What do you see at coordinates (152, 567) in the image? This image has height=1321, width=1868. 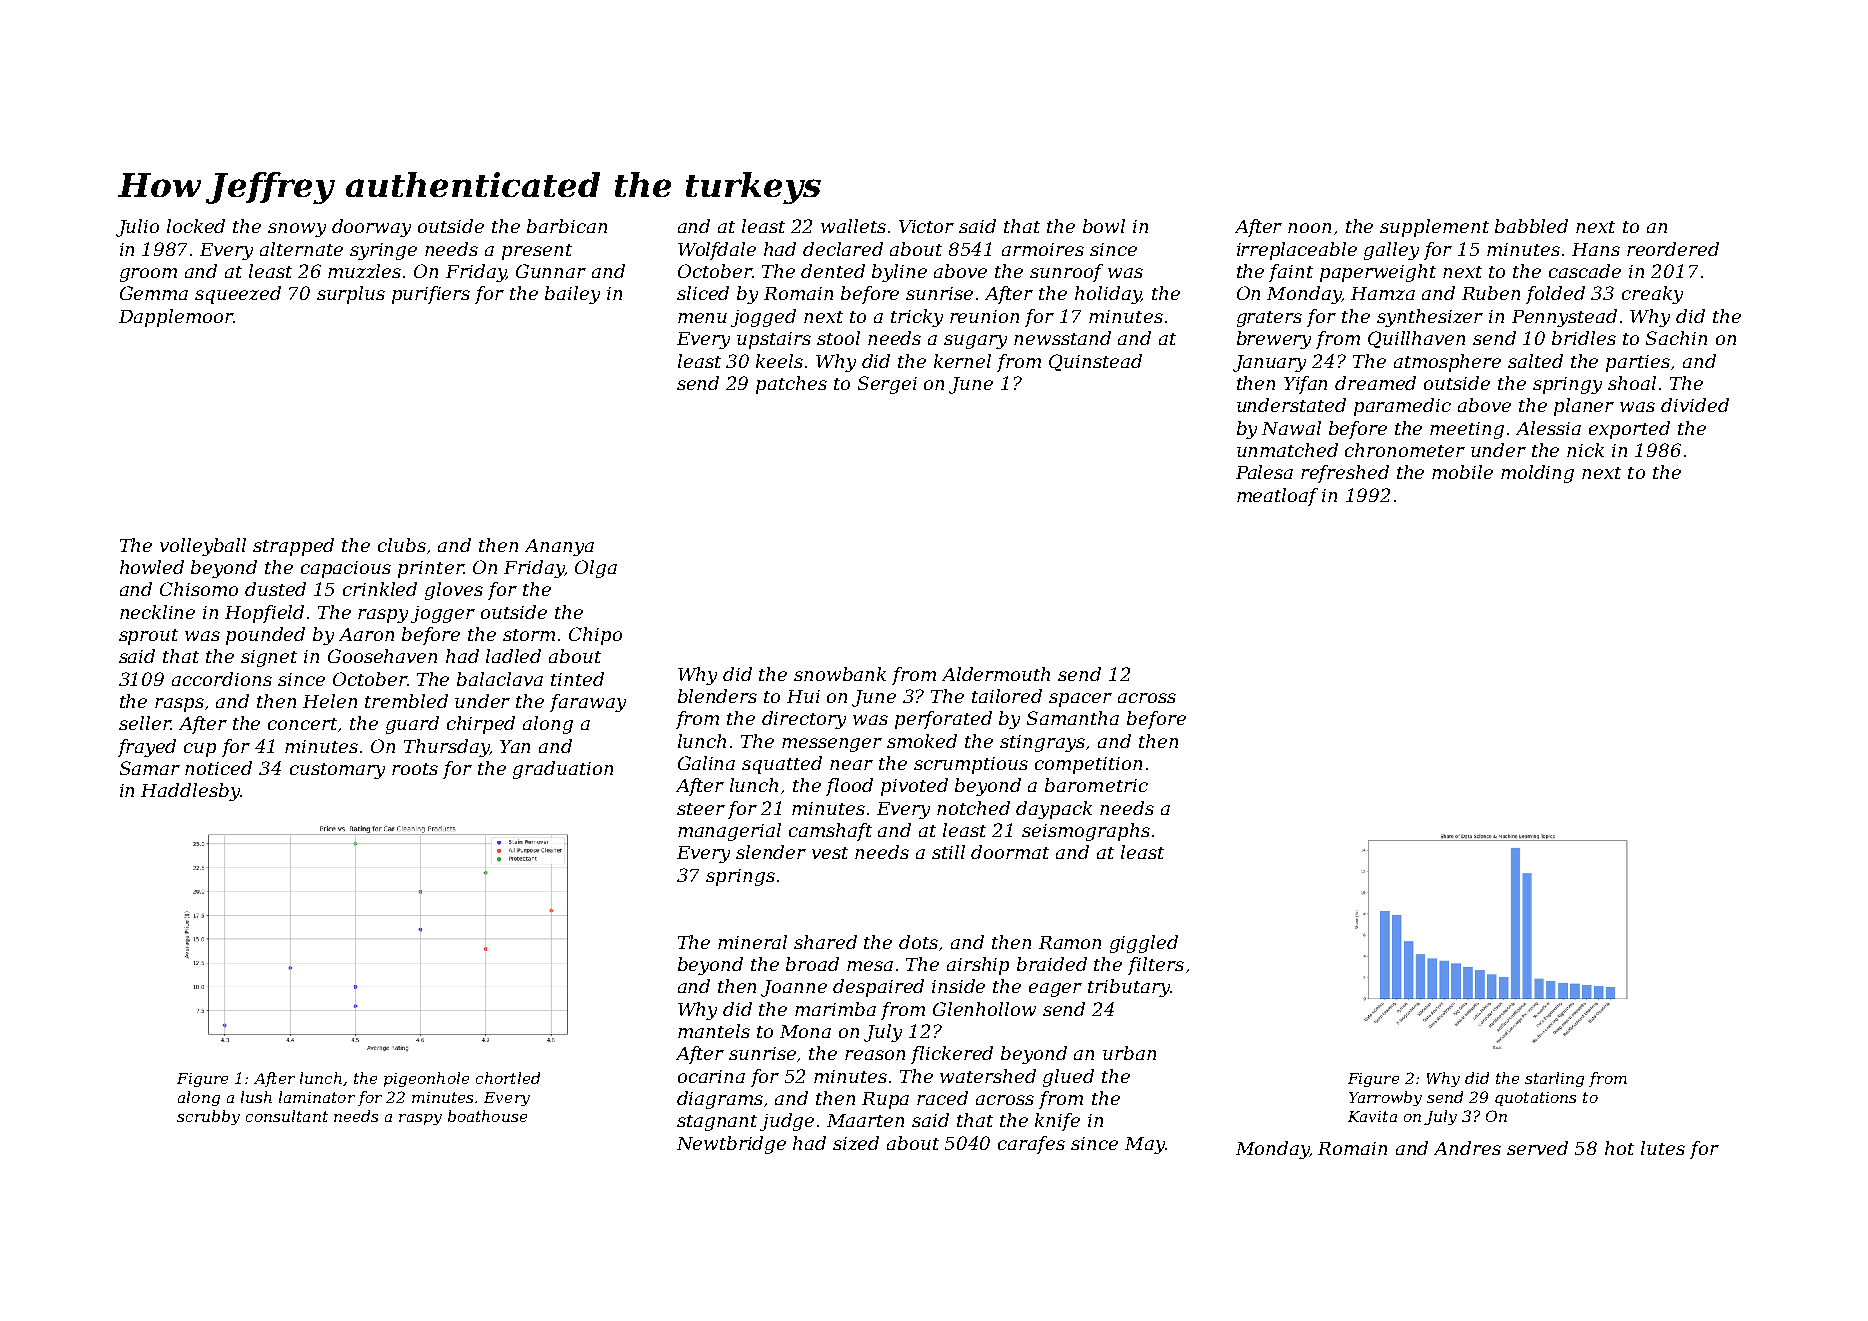 I see `howled` at bounding box center [152, 567].
